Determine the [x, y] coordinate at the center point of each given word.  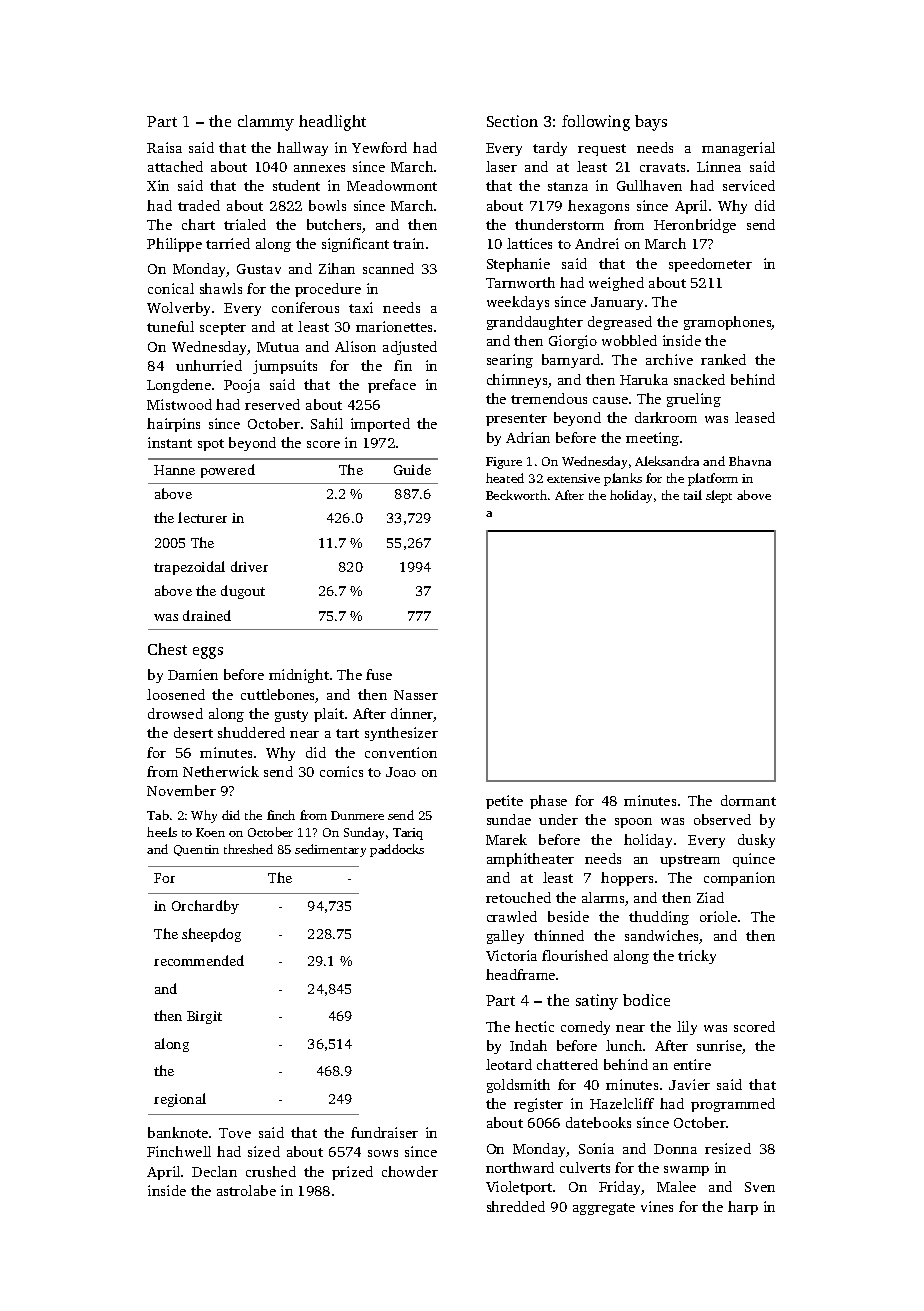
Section [512, 121]
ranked [723, 359]
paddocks [397, 850]
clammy [266, 123]
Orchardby [205, 907]
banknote [178, 1132]
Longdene [179, 386]
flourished [575, 955]
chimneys [517, 381]
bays [651, 123]
